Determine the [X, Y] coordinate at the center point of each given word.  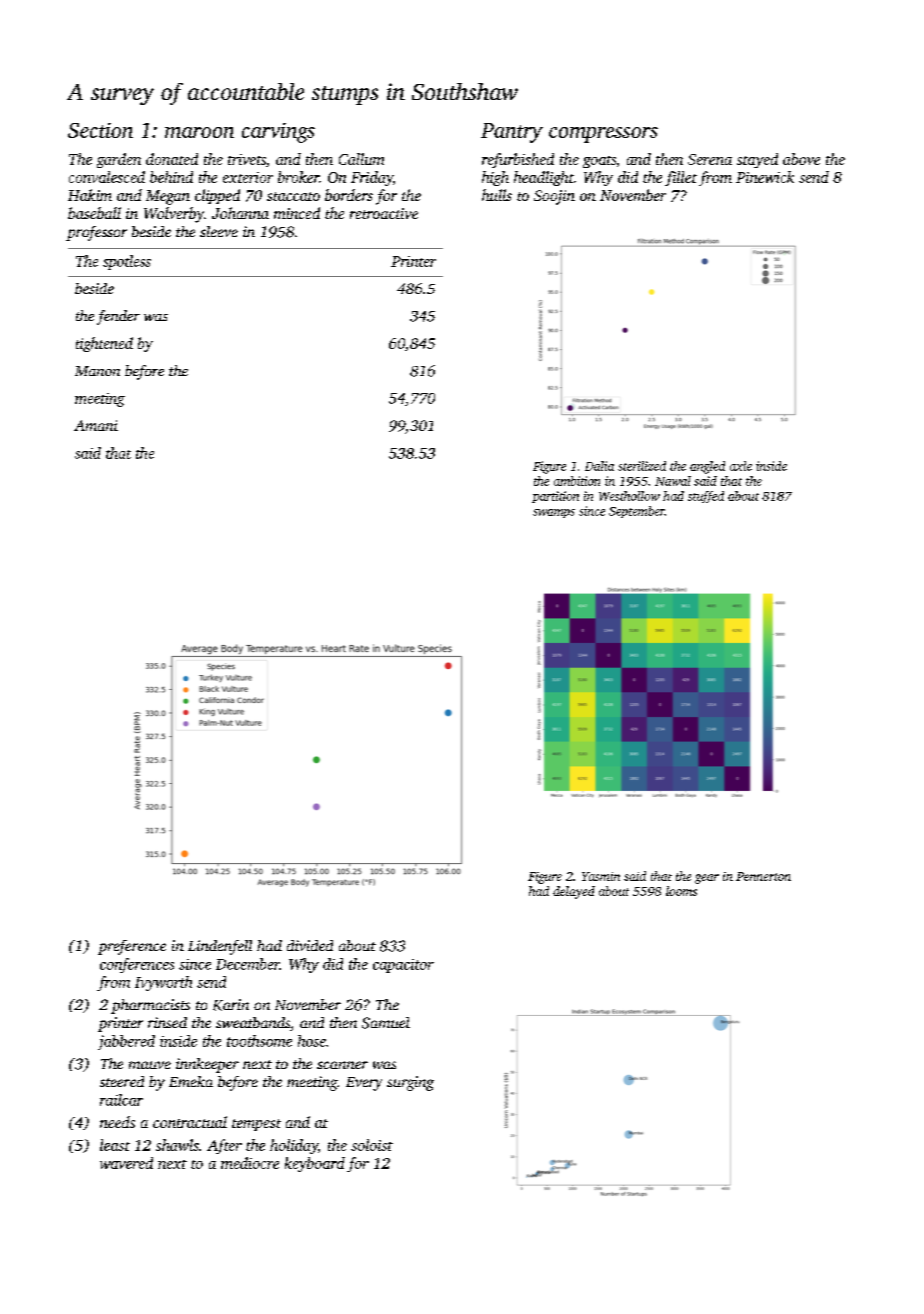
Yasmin [601, 876]
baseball [94, 213]
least [115, 1145]
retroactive [384, 213]
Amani [96, 425]
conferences [137, 965]
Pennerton [763, 876]
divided [310, 945]
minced [297, 213]
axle [741, 466]
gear [707, 879]
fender [118, 317]
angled [707, 467]
